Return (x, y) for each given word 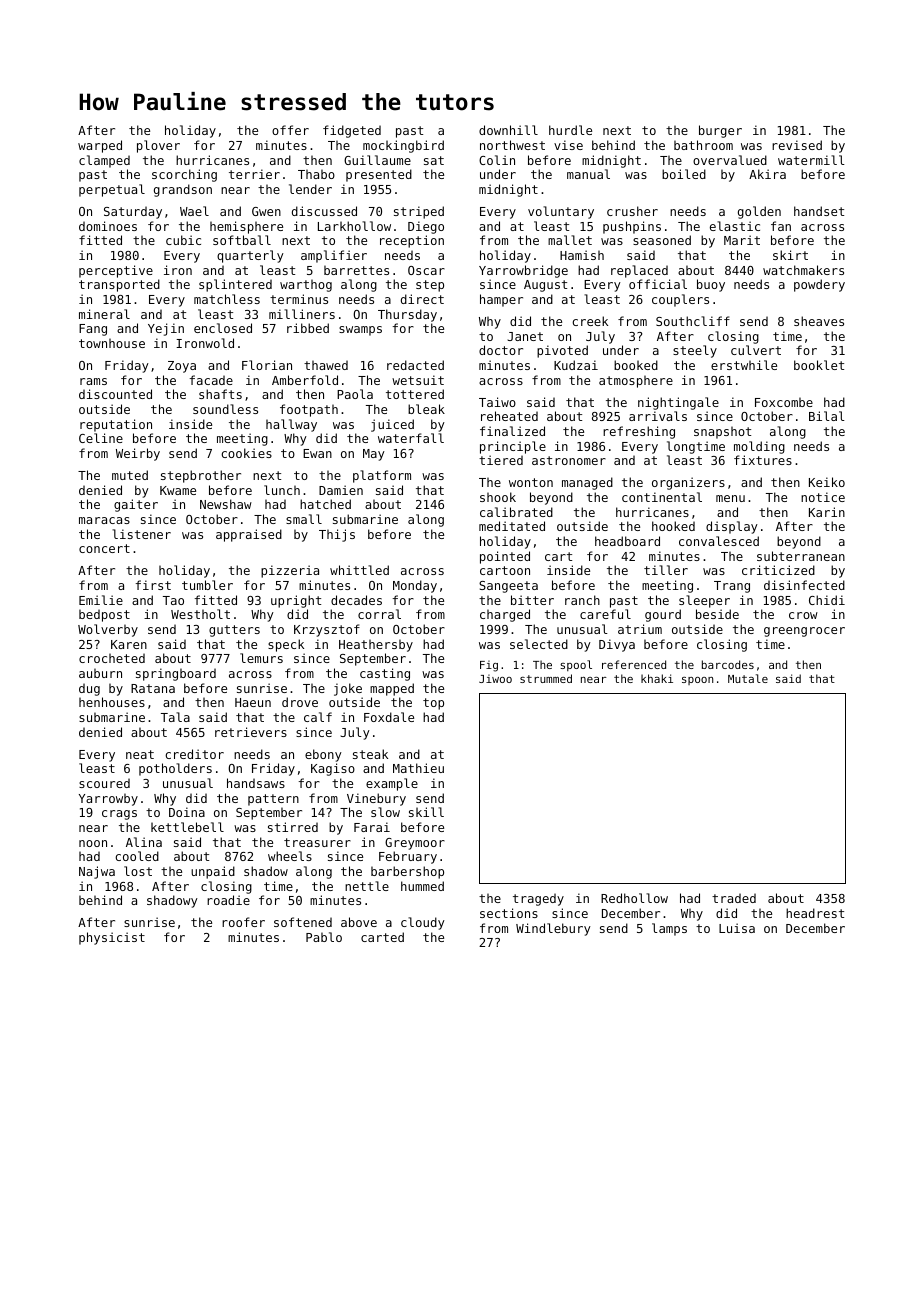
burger (720, 131)
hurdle (570, 130)
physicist (112, 938)
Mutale (748, 678)
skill (426, 812)
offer (290, 130)
